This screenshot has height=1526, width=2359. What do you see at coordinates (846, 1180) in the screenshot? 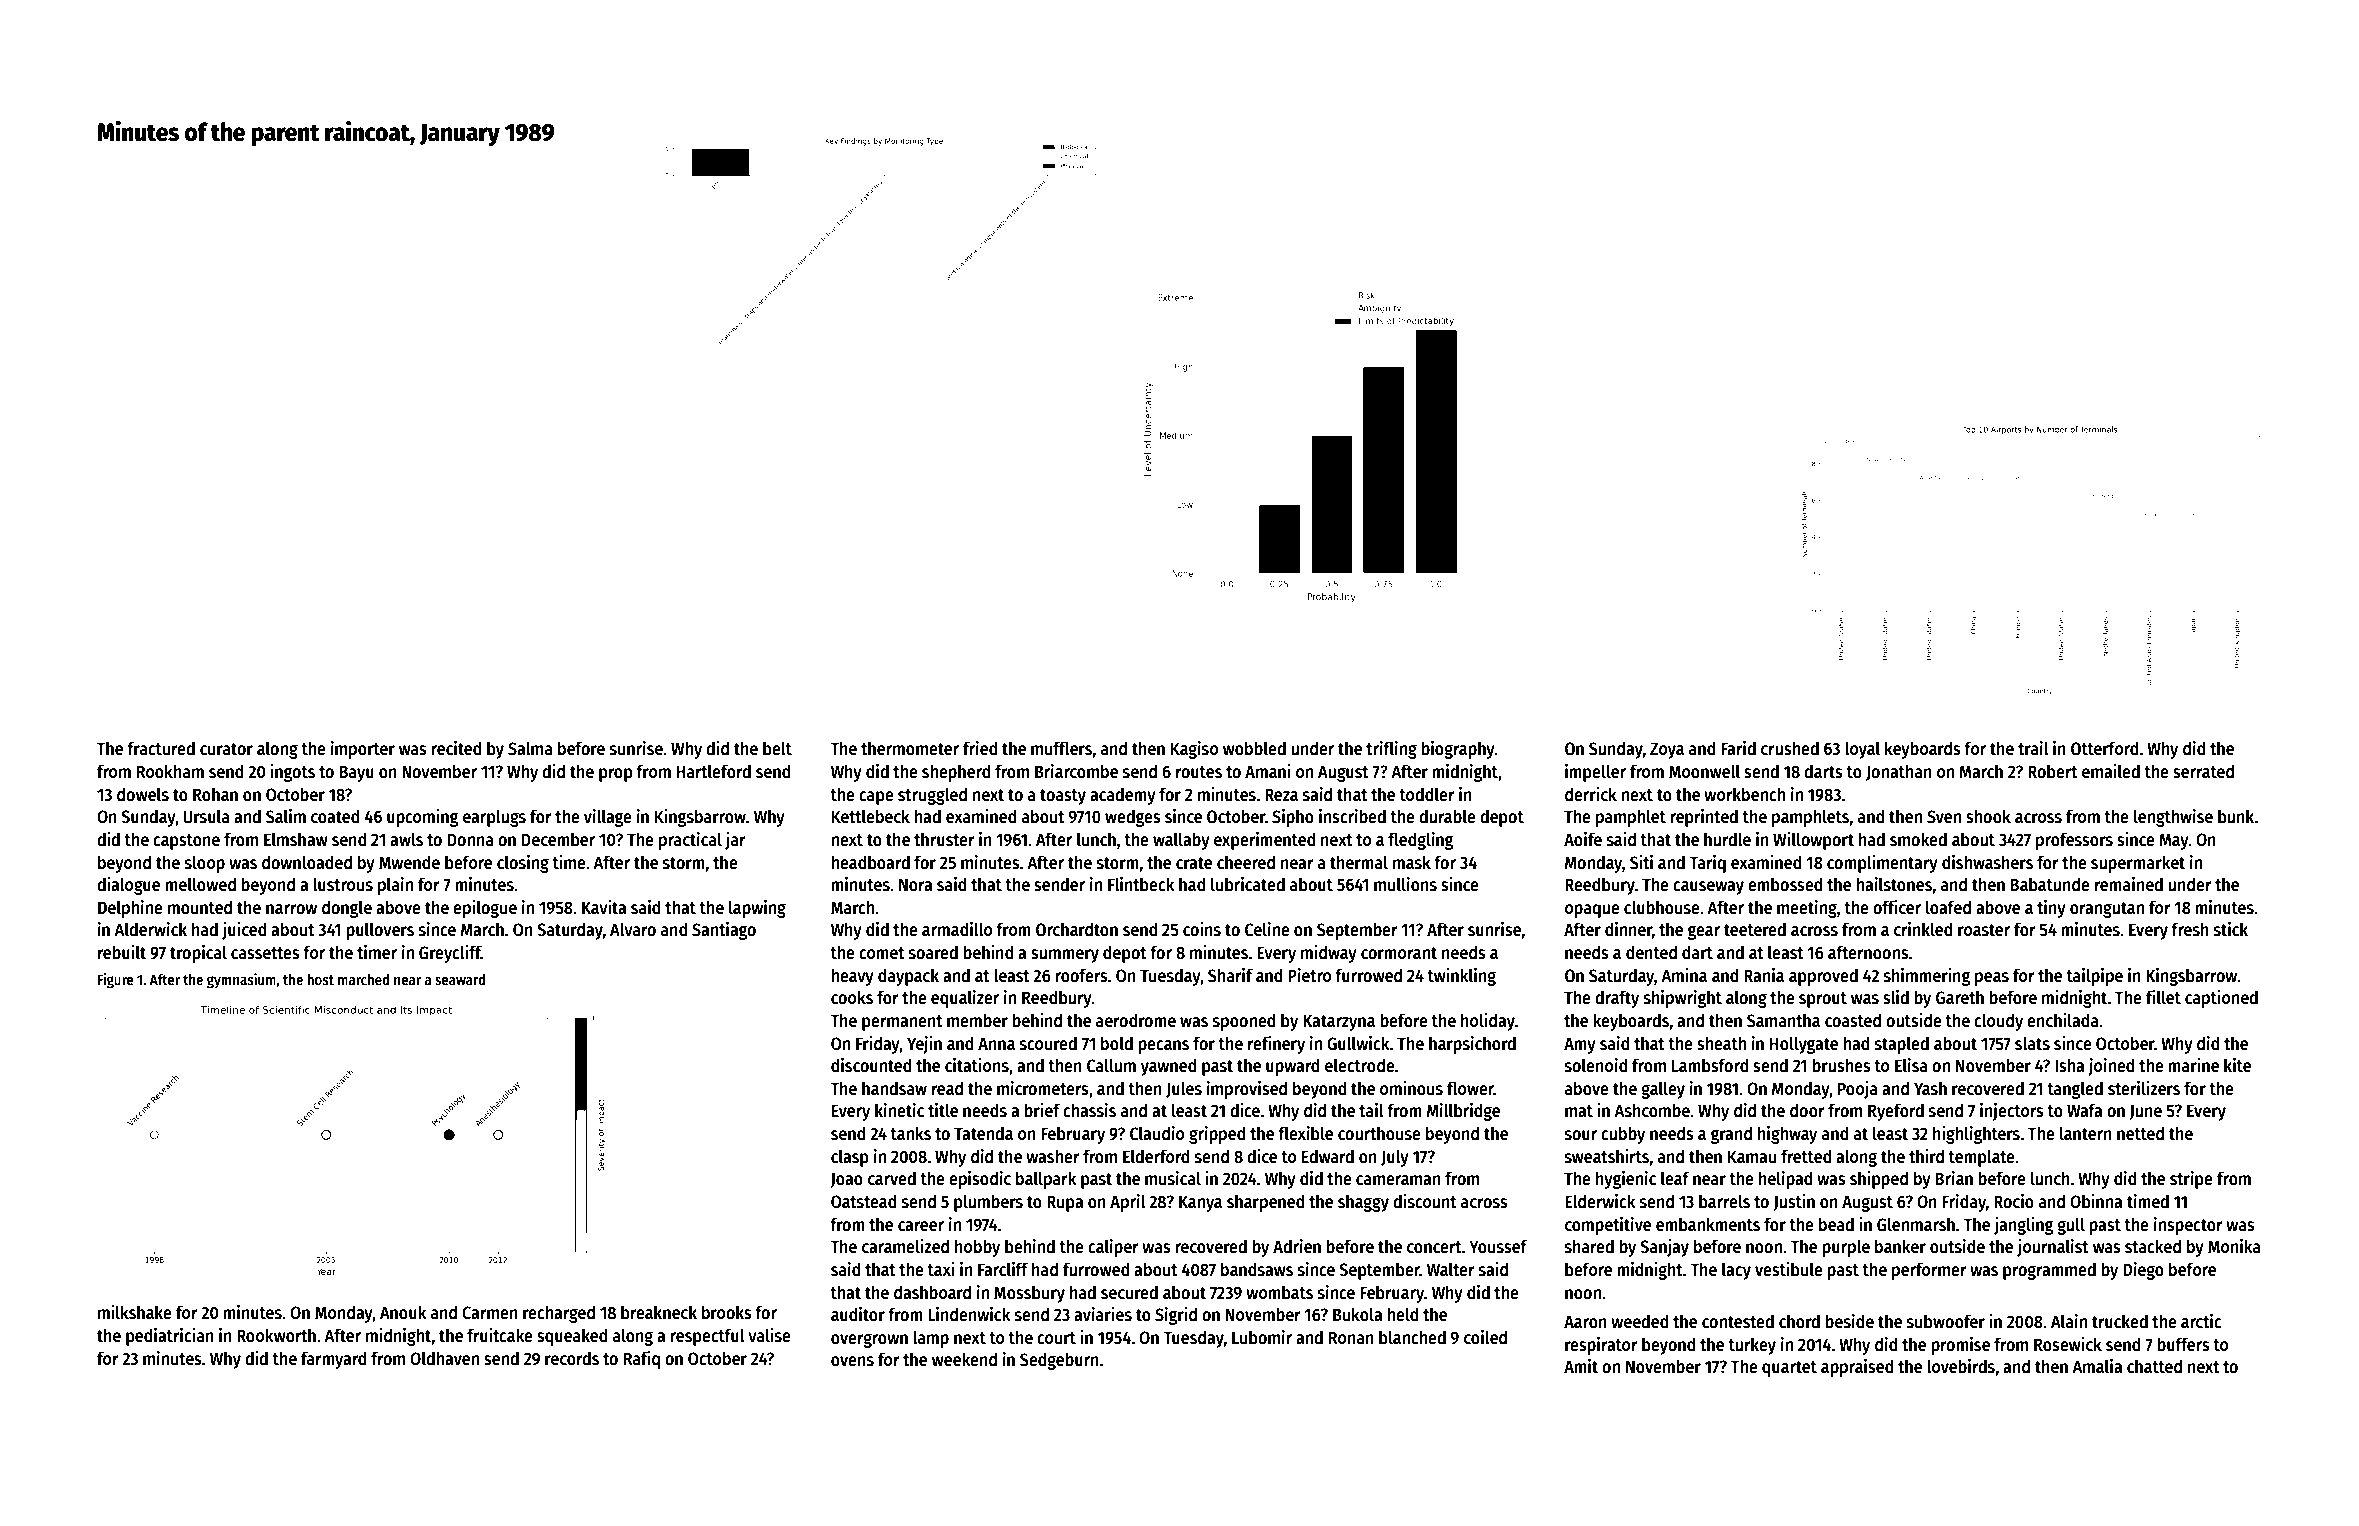
I see `Joao` at bounding box center [846, 1180].
